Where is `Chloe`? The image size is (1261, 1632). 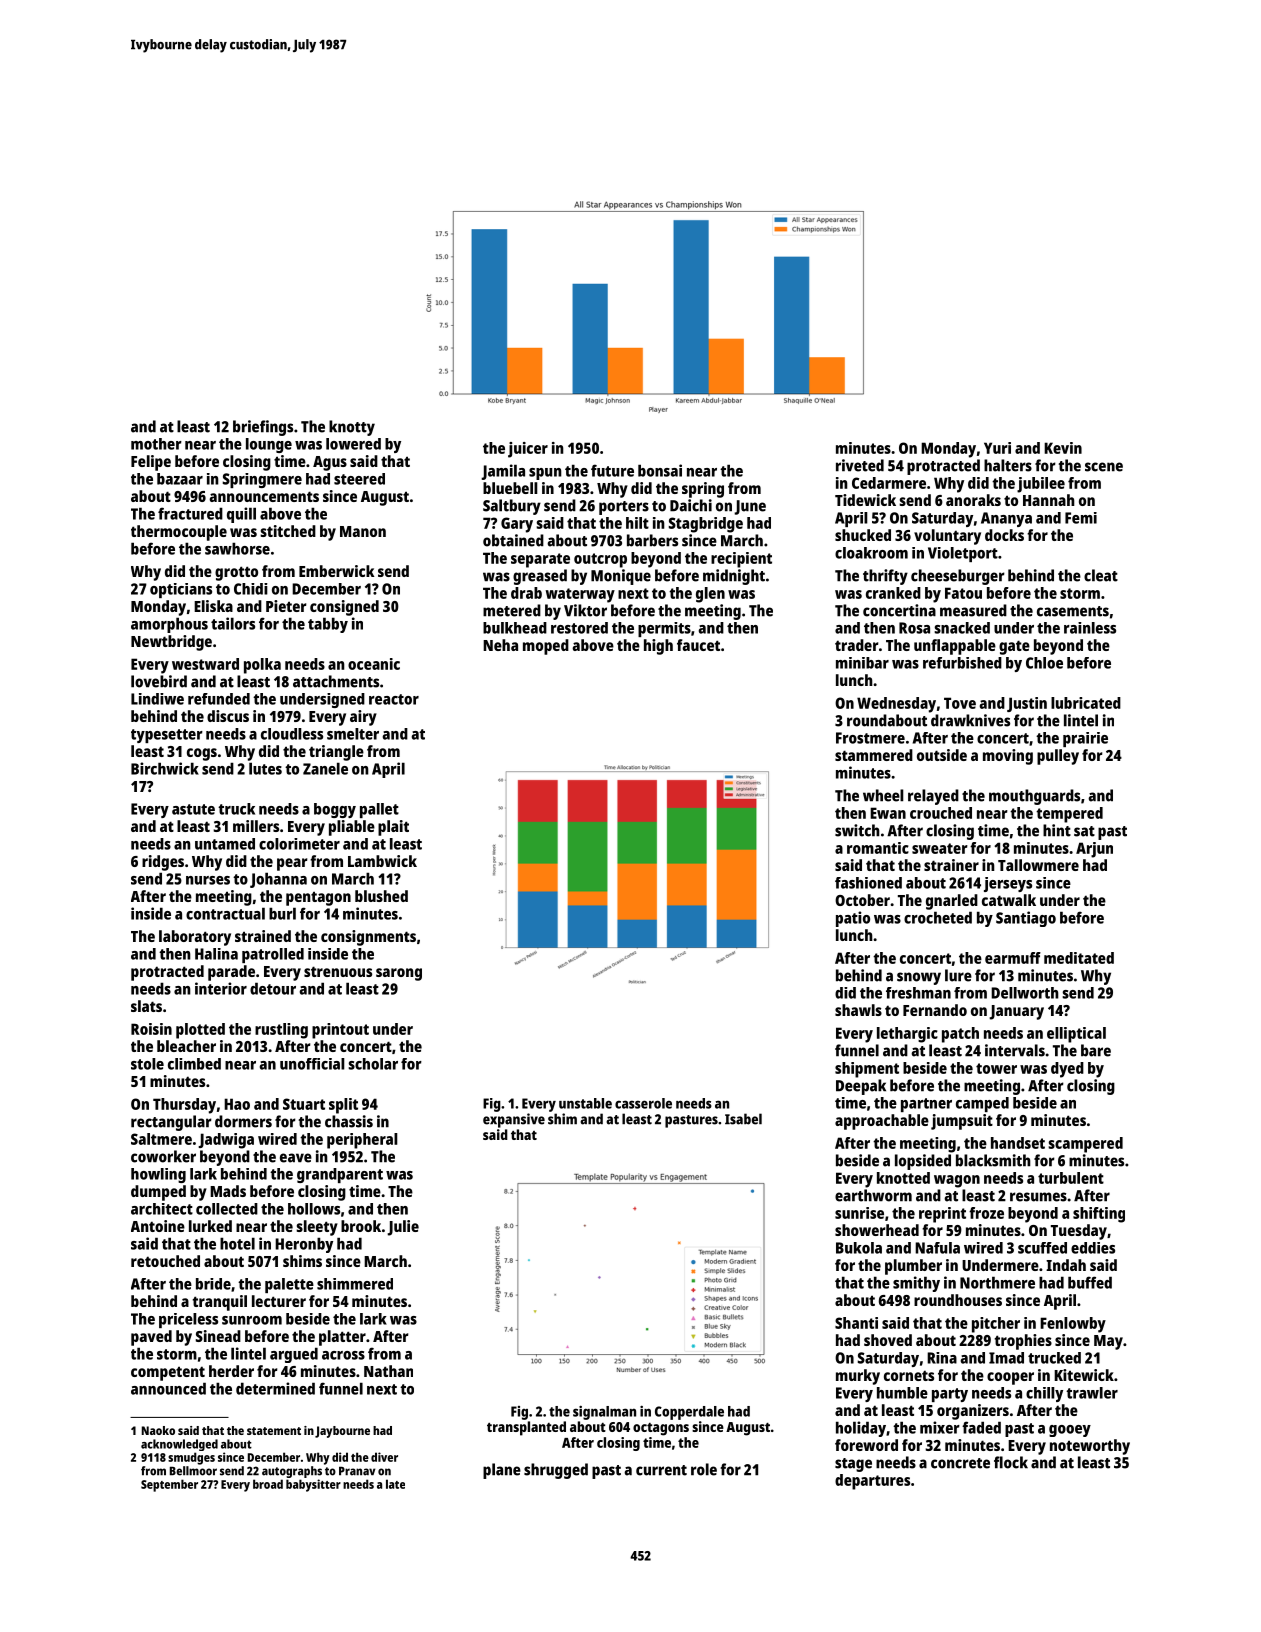 Chloe is located at coordinates (1044, 663).
